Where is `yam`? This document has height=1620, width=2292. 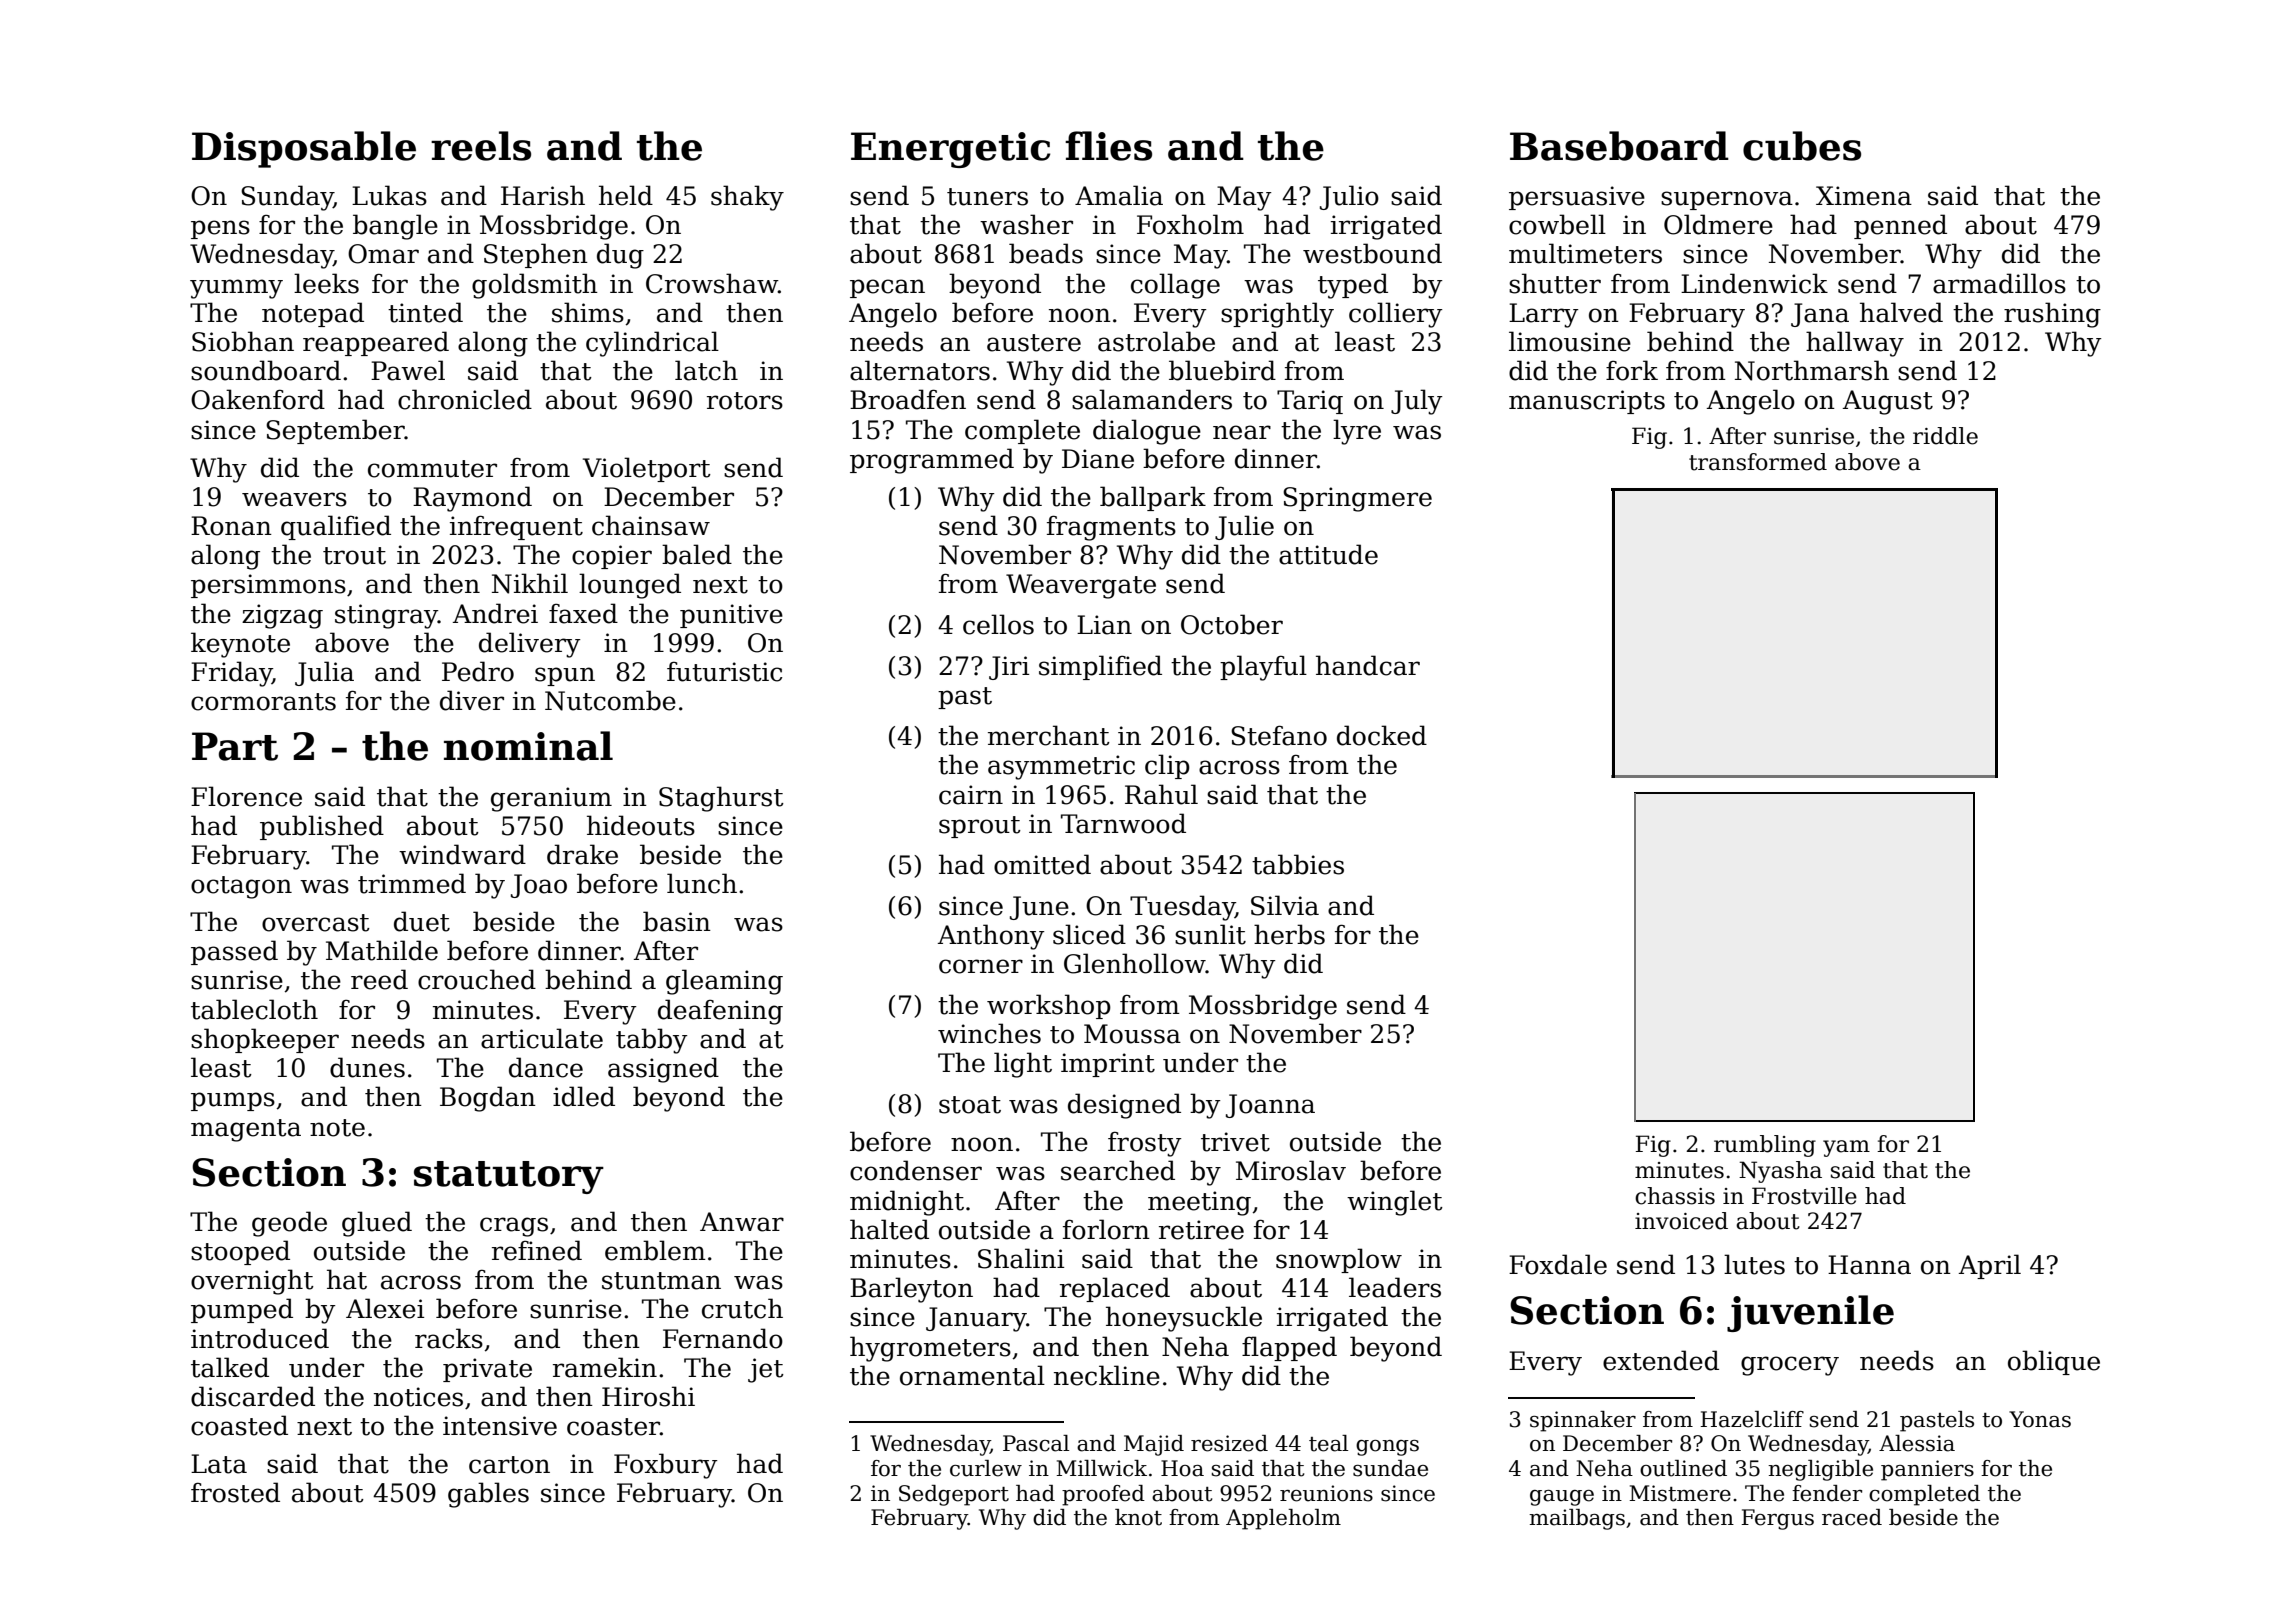
yam is located at coordinates (1846, 1148).
